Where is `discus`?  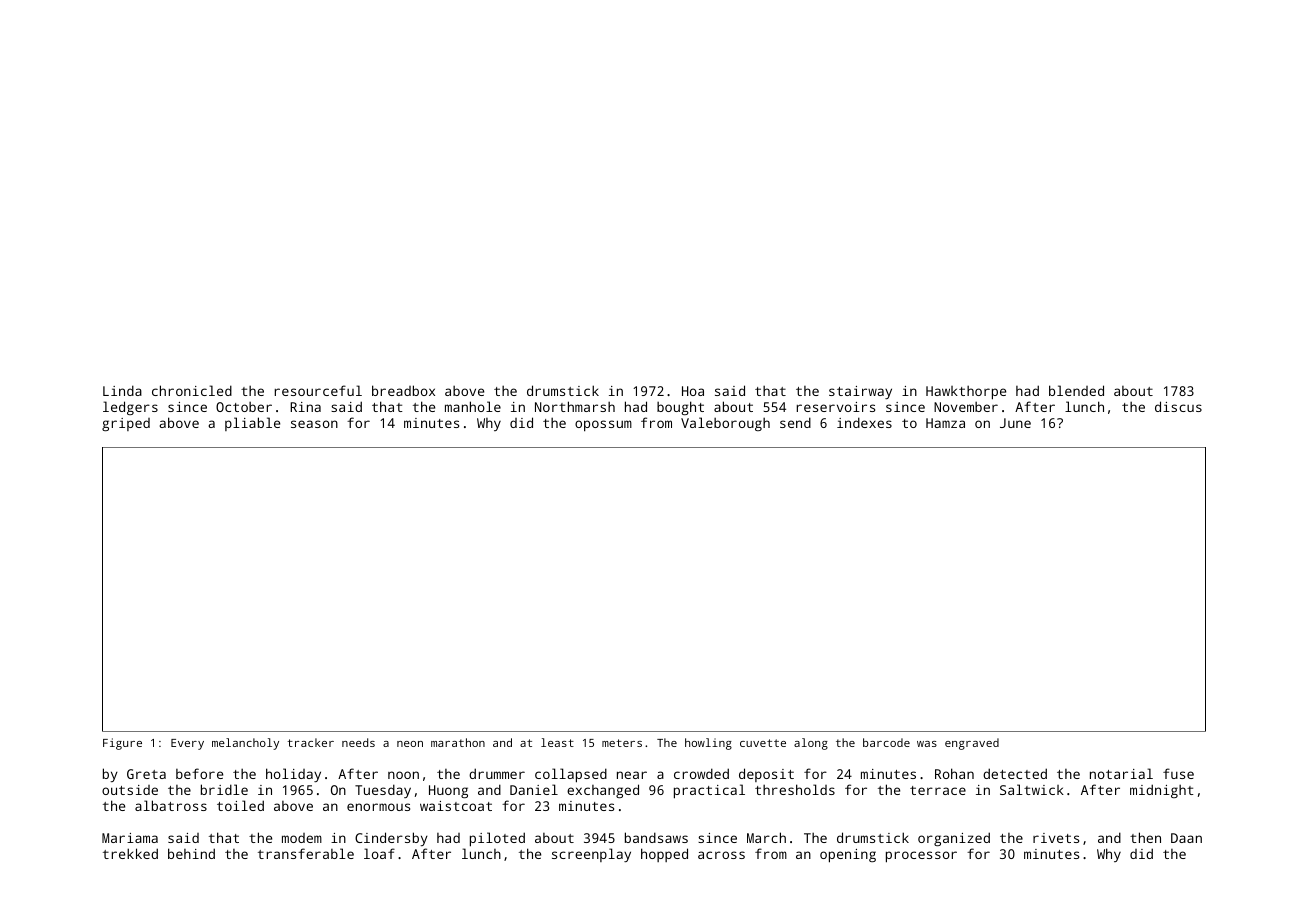 discus is located at coordinates (1178, 406).
